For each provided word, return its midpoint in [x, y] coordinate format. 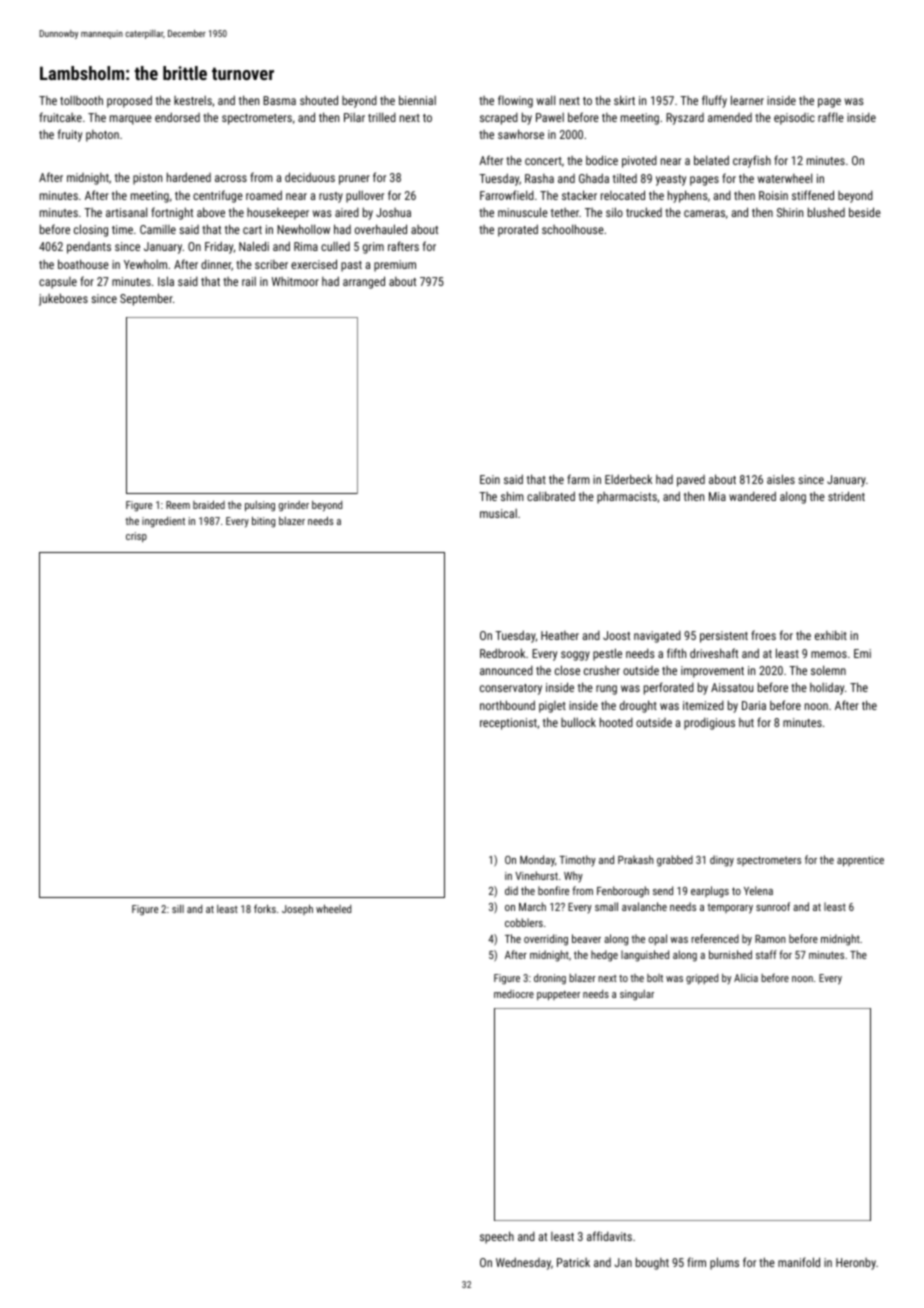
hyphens [688, 196]
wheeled [333, 908]
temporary [730, 908]
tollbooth [81, 100]
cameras [704, 213]
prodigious [709, 724]
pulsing [260, 506]
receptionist [508, 724]
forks [265, 908]
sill [178, 908]
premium [395, 266]
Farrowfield [507, 195]
